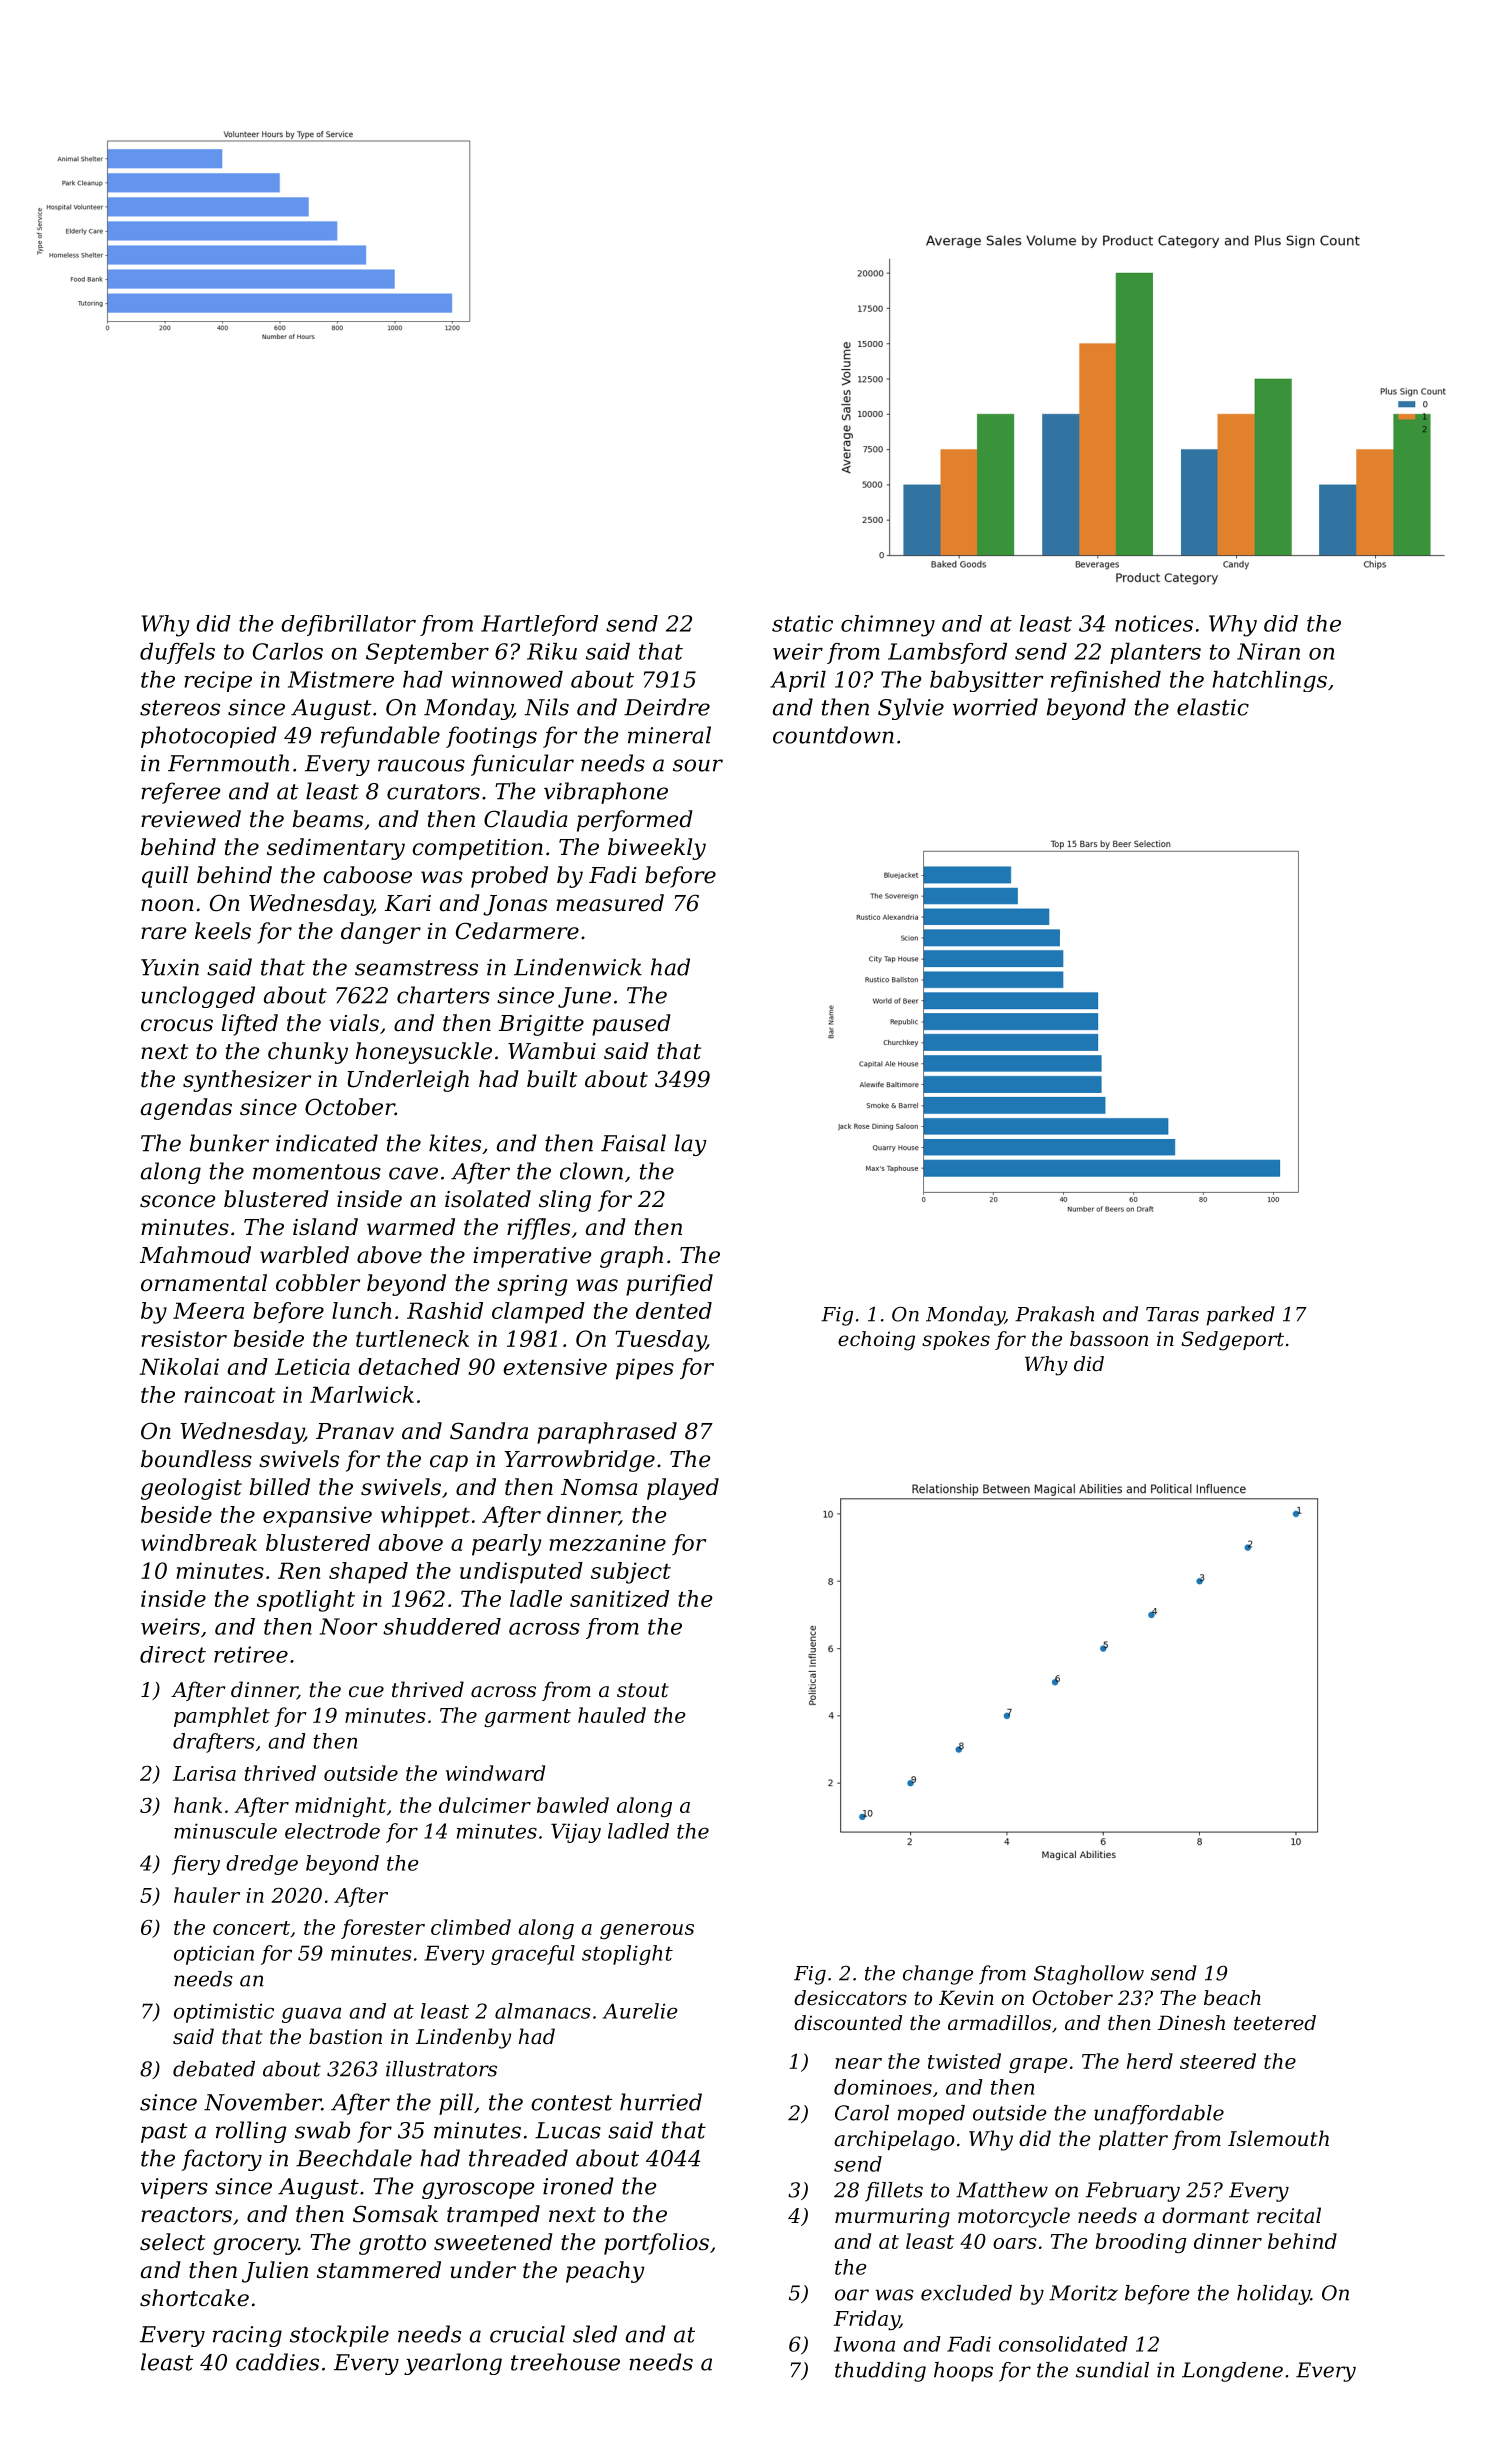 This screenshot has width=1496, height=2464. I want to click on caddies, so click(277, 2362).
